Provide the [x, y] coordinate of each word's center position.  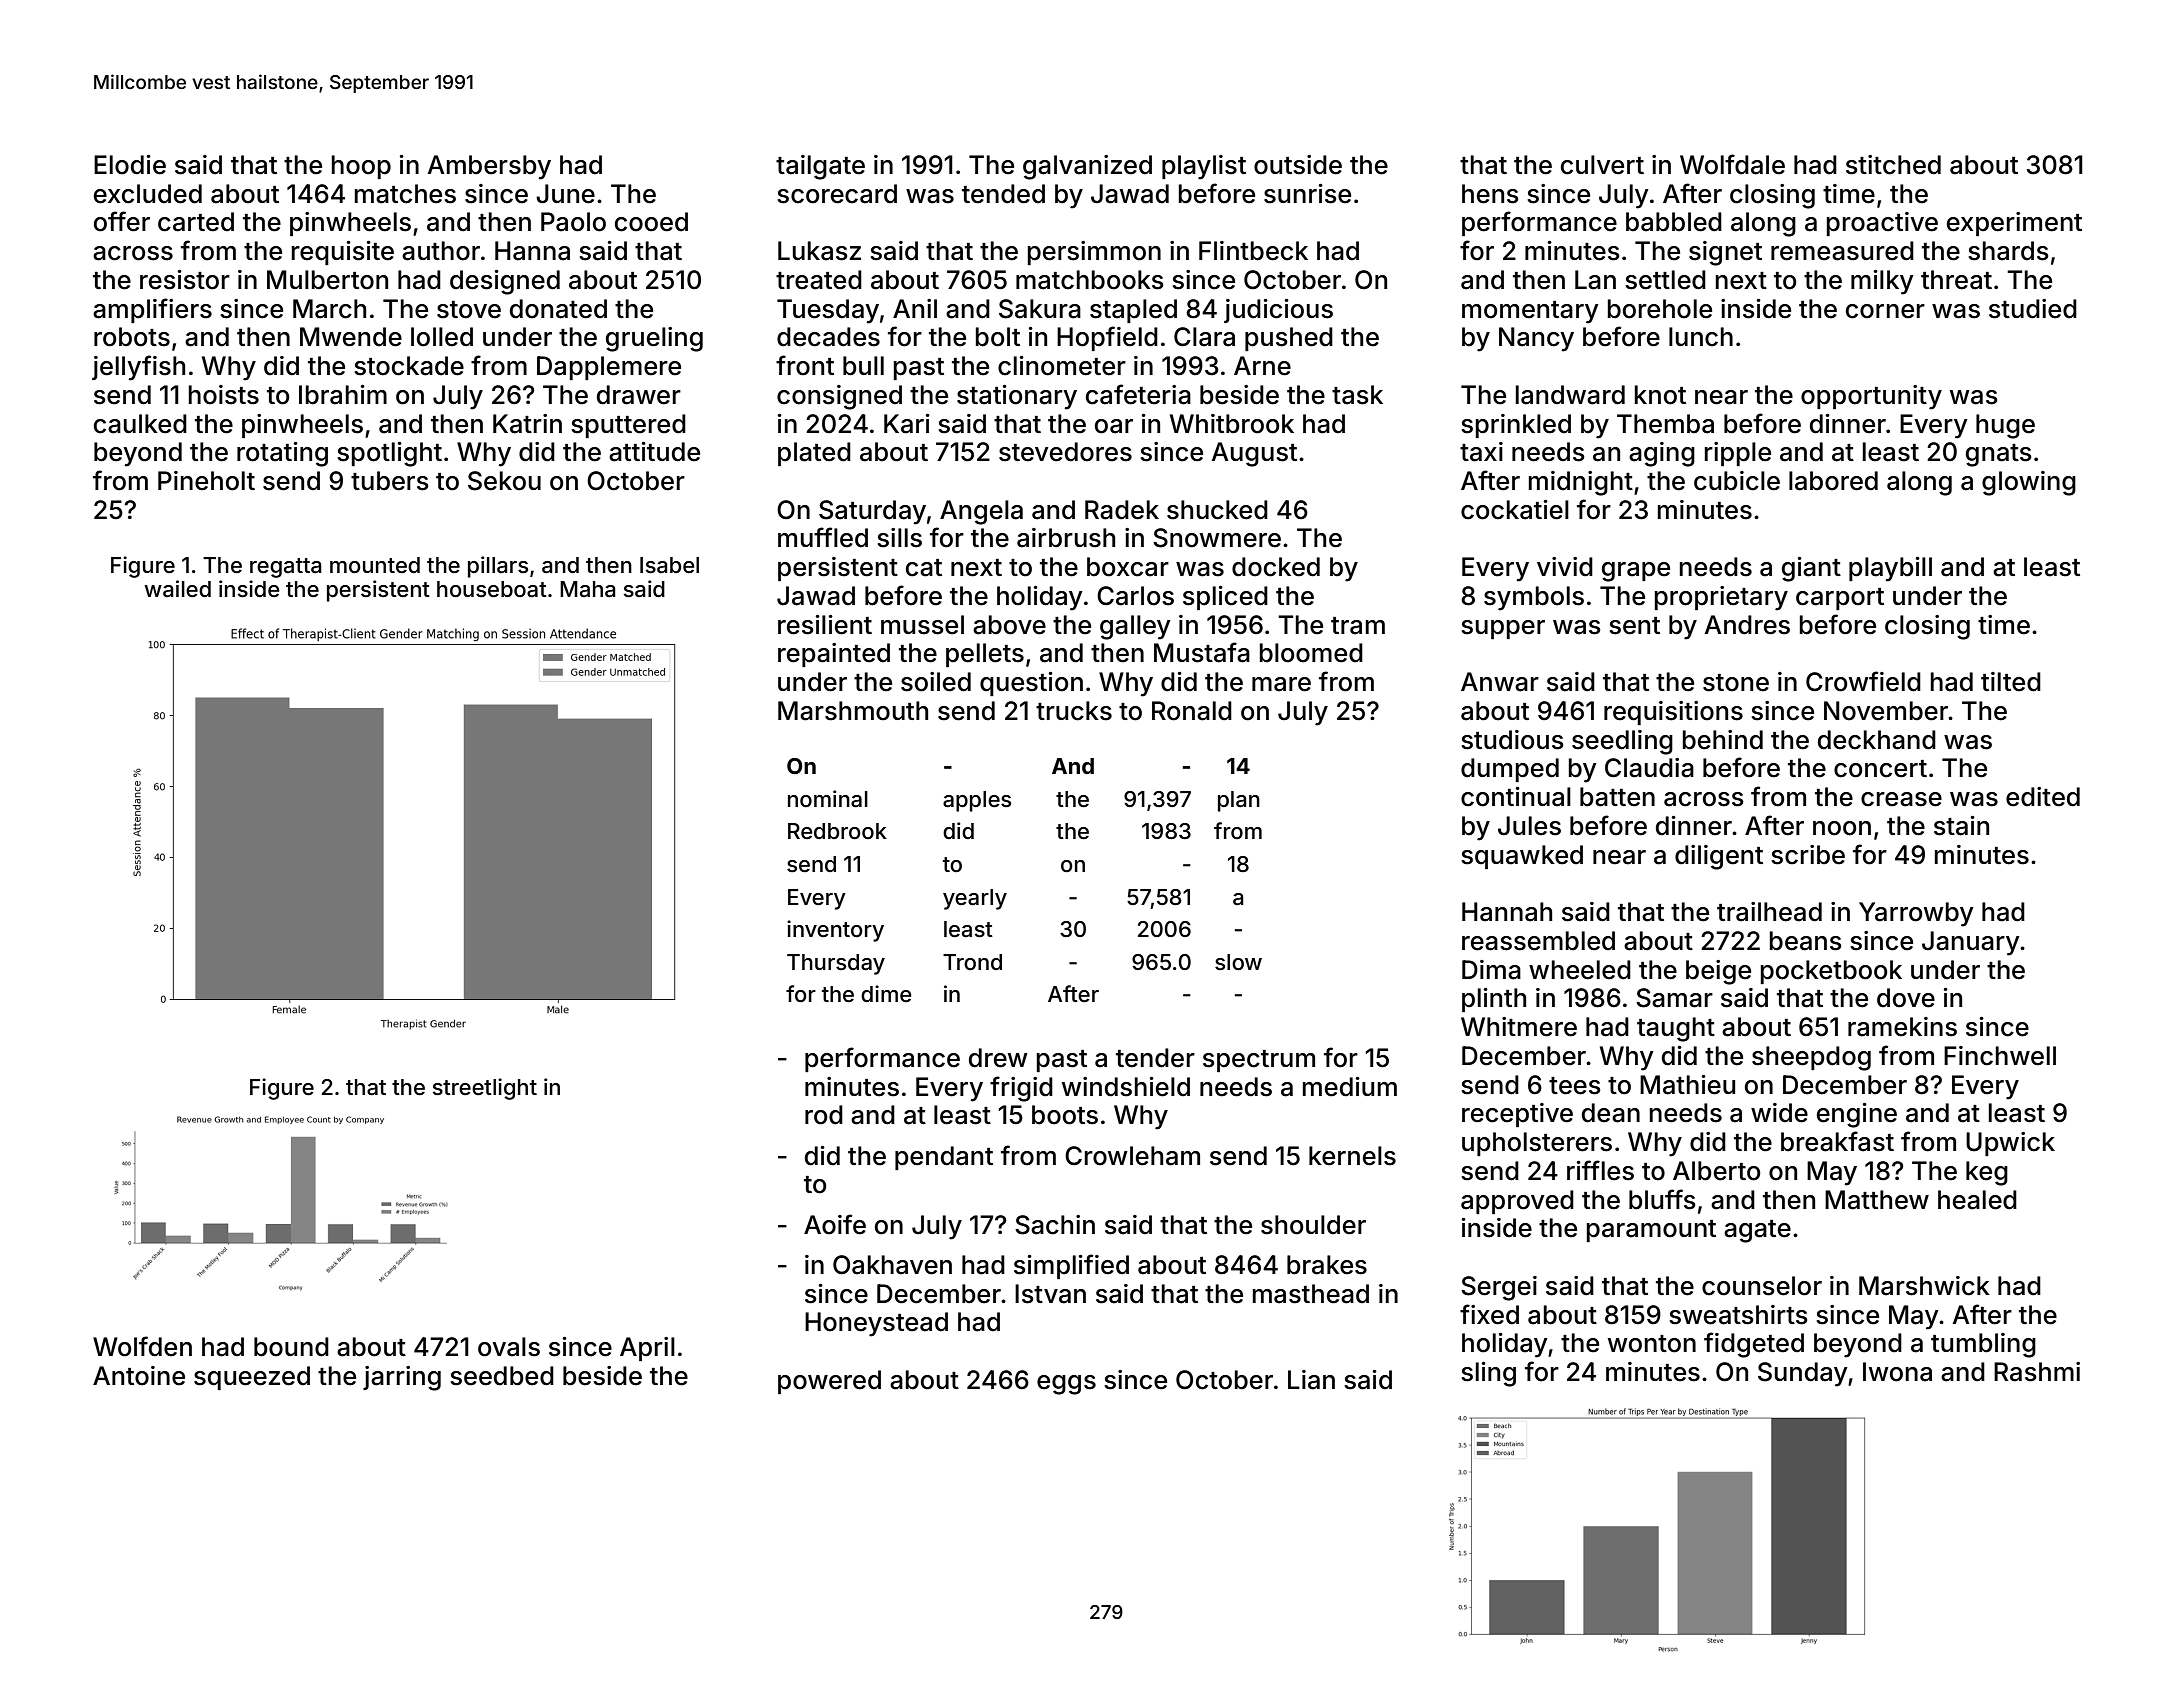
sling [1488, 1374]
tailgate [820, 167]
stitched [1893, 165]
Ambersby [489, 167]
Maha [588, 589]
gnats [1999, 455]
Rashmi [2037, 1372]
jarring [402, 1378]
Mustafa [1202, 652]
